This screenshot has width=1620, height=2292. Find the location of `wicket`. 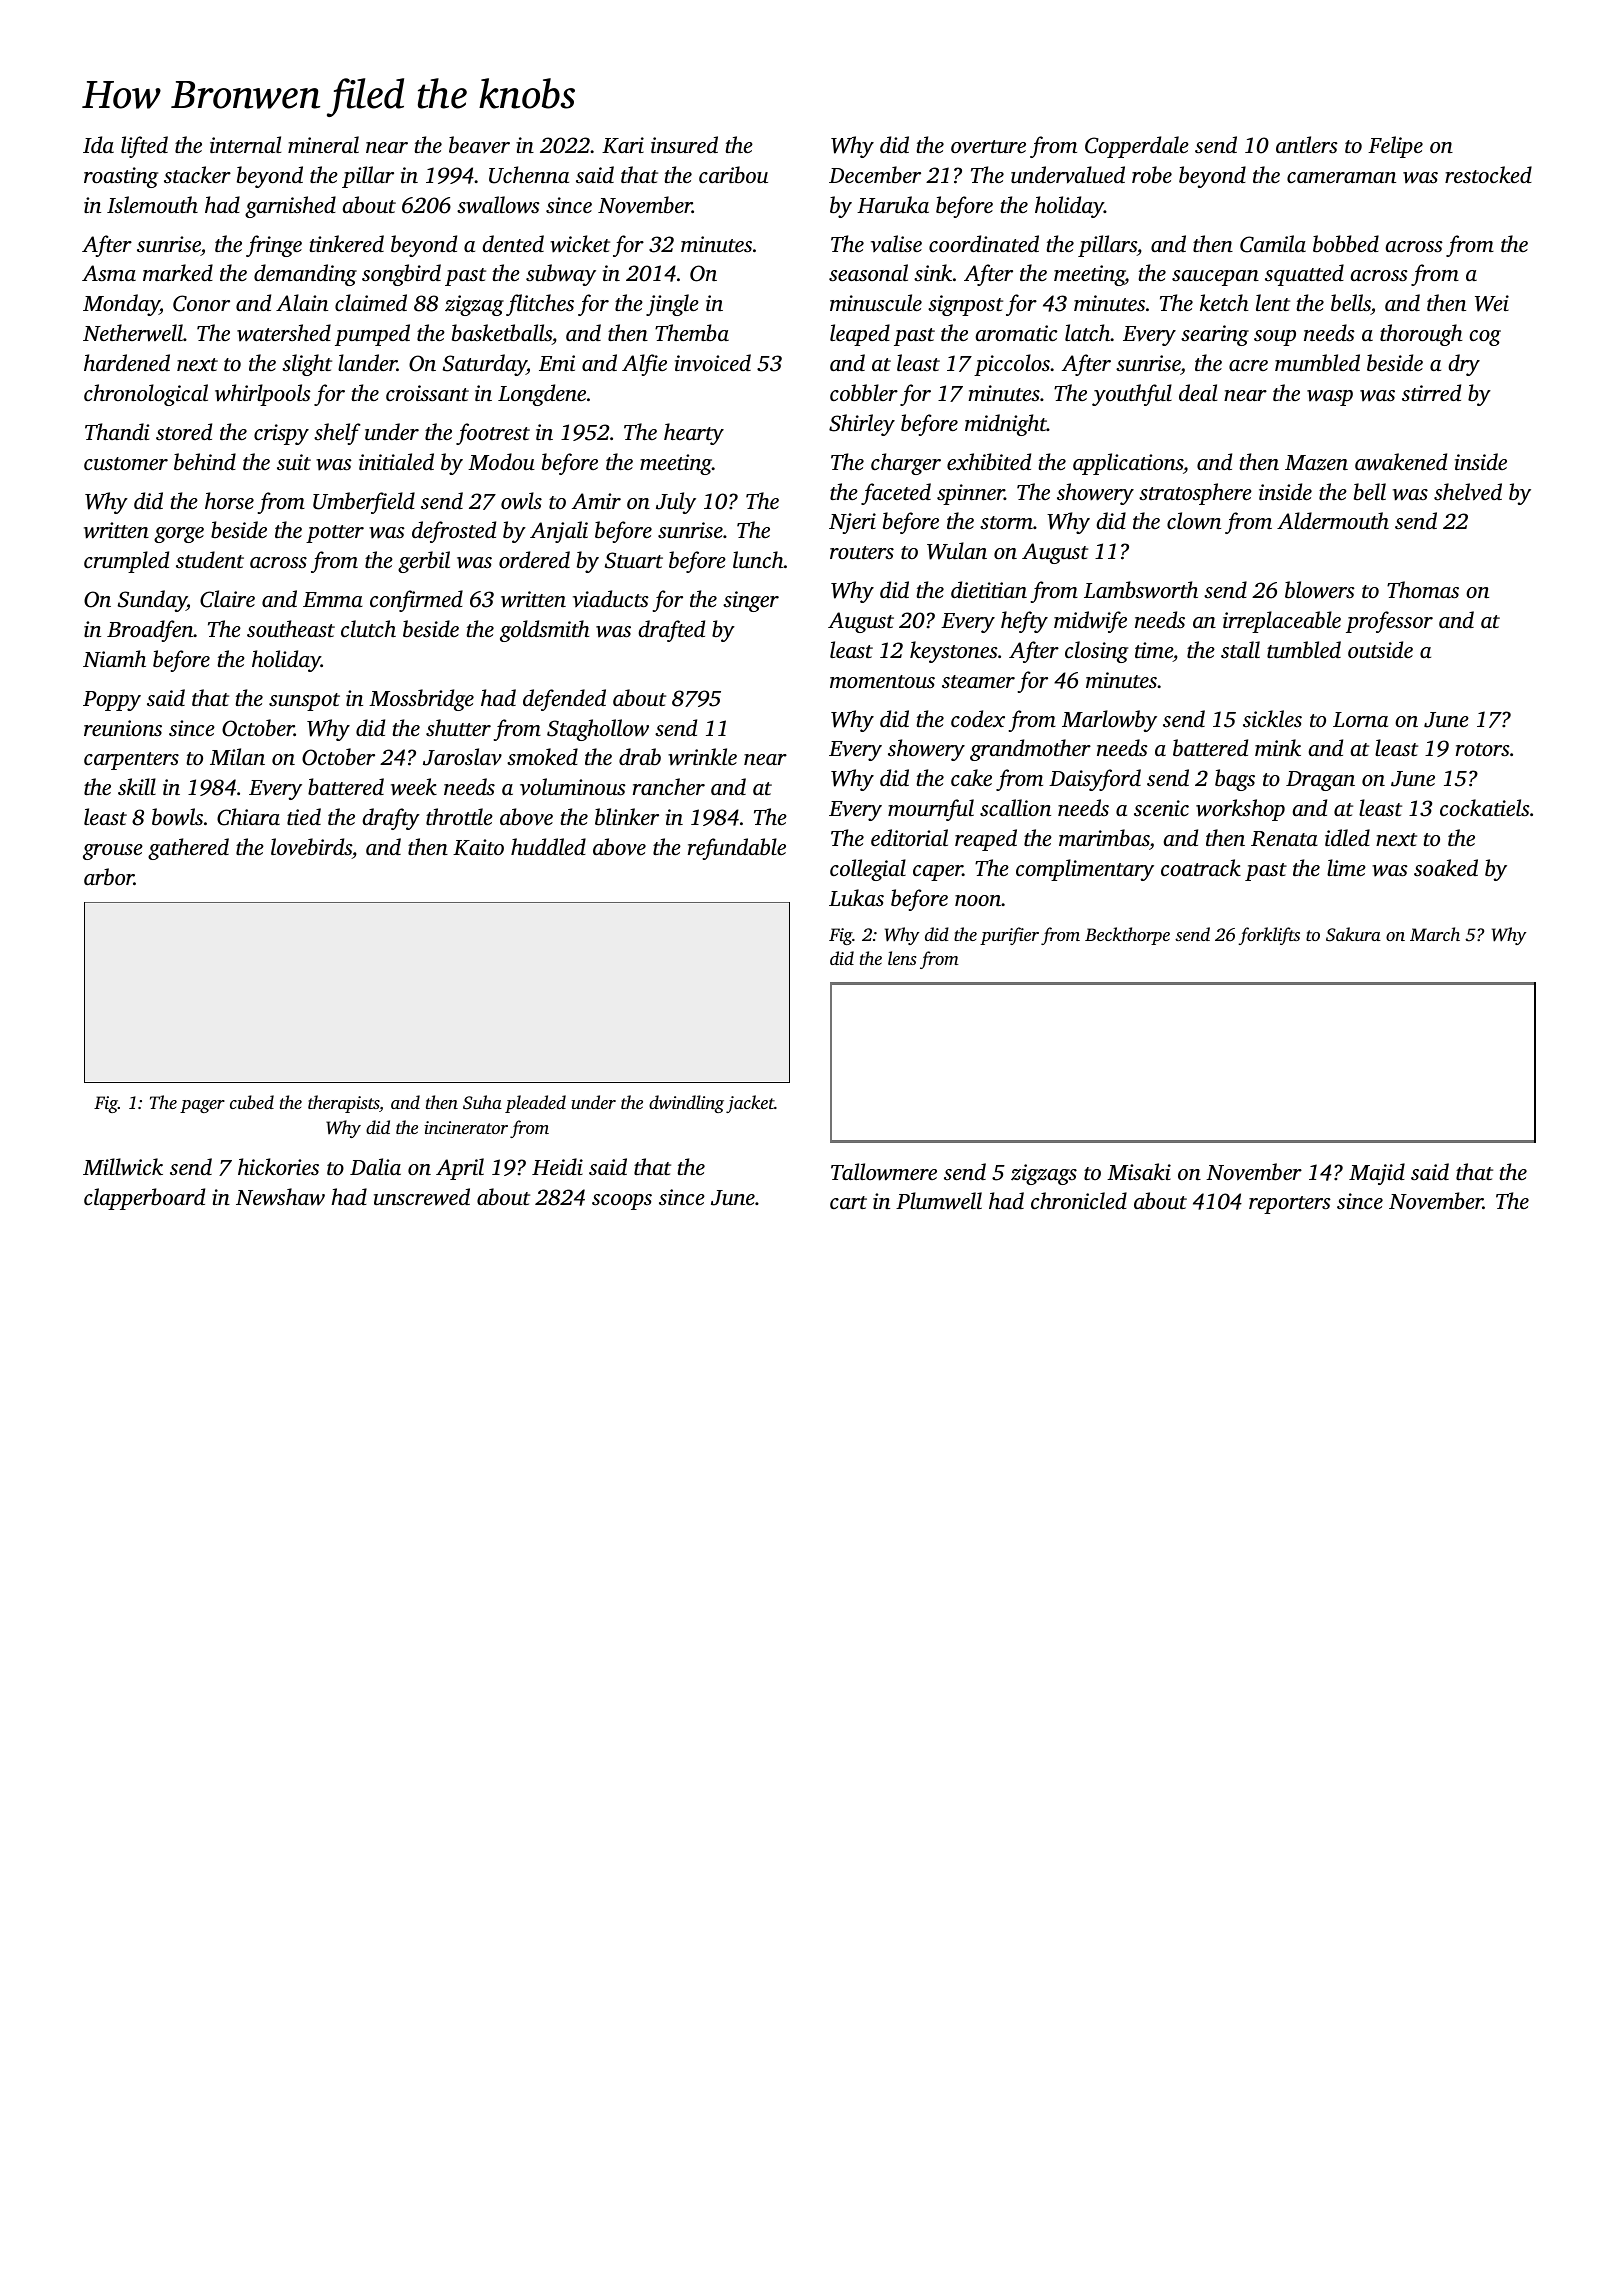

wicket is located at coordinates (580, 244).
